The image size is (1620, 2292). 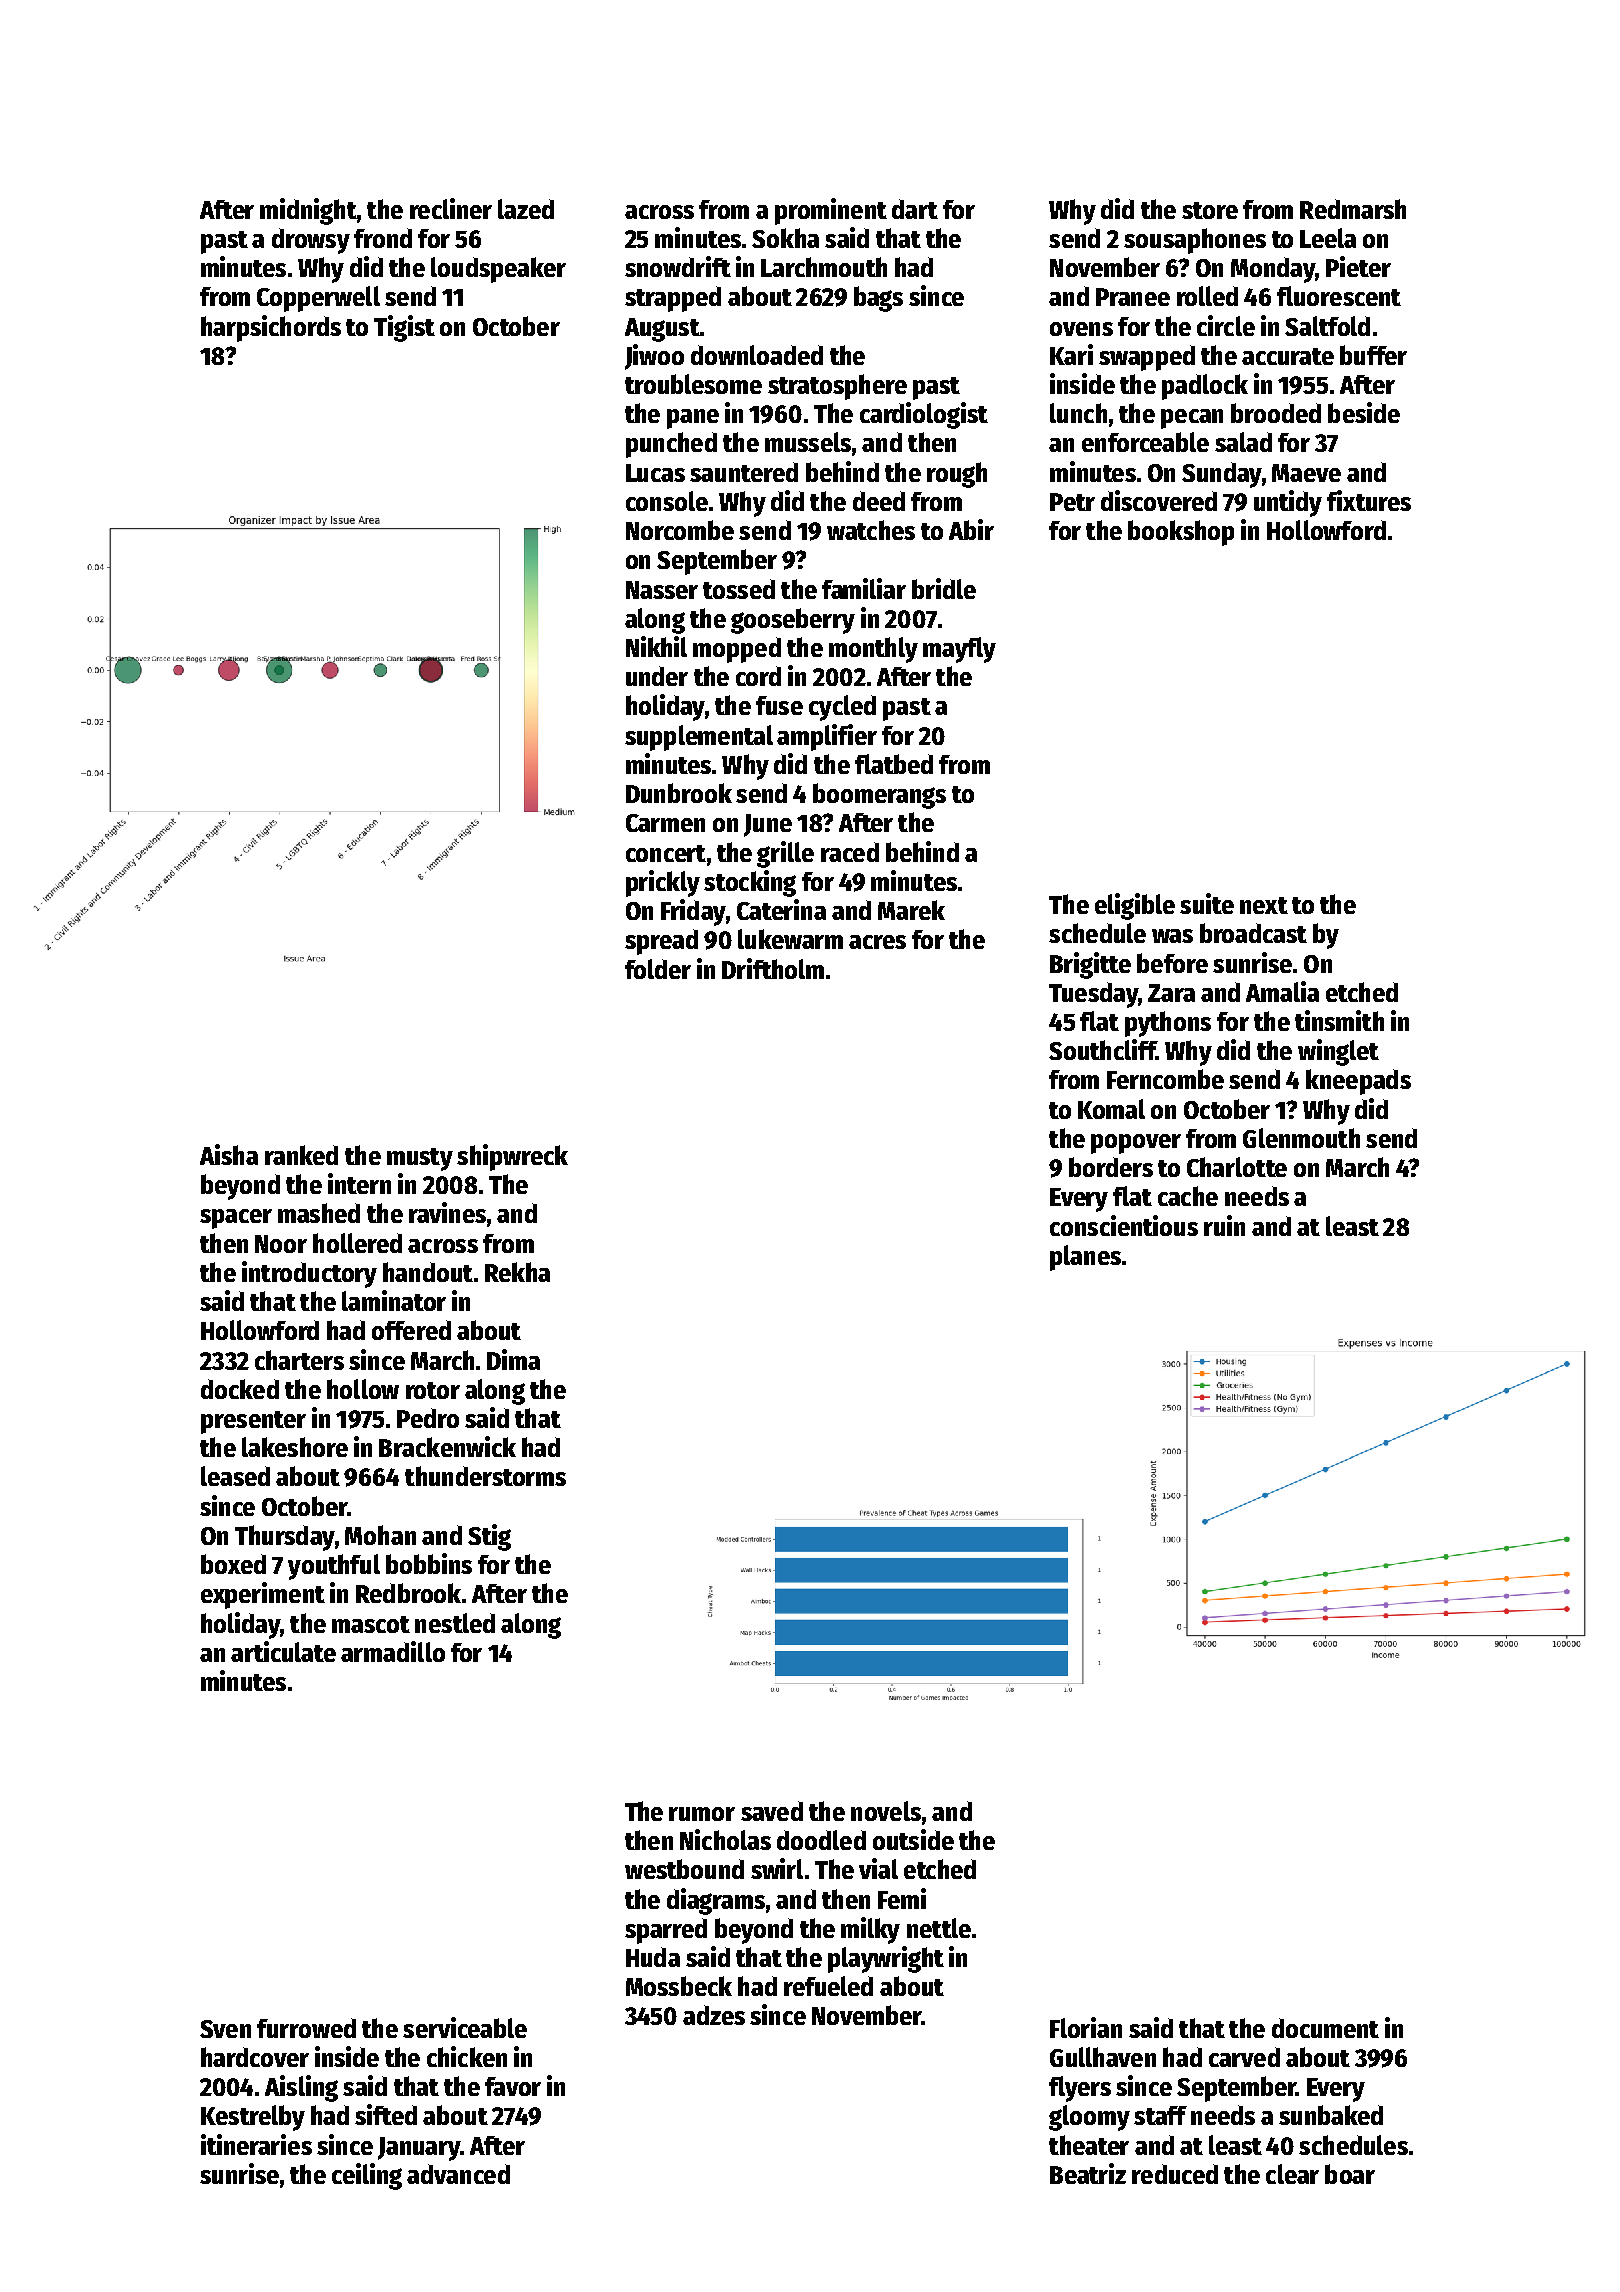 What do you see at coordinates (225, 2029) in the image?
I see `Sven` at bounding box center [225, 2029].
